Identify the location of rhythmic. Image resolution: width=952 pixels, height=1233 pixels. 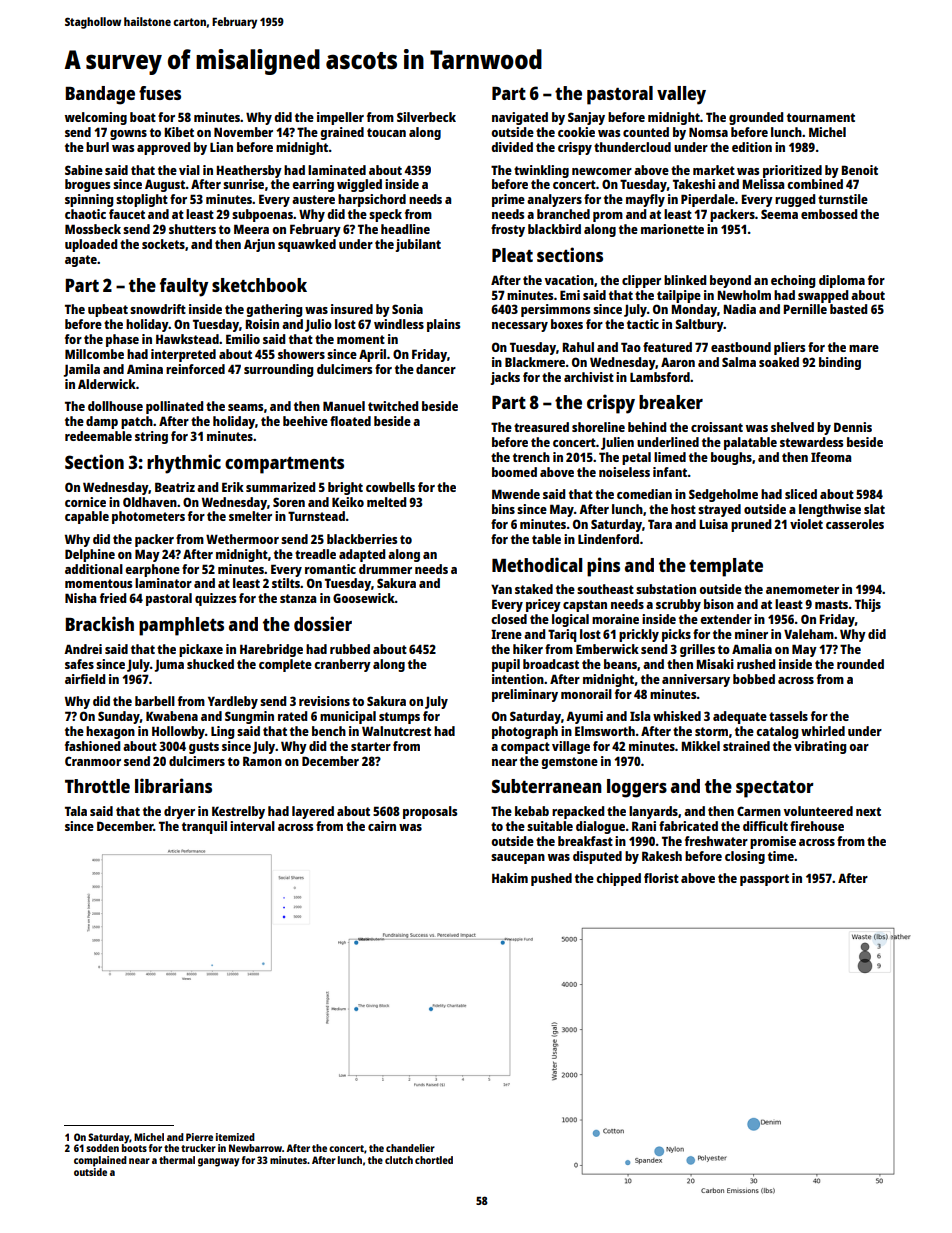
(184, 464).
